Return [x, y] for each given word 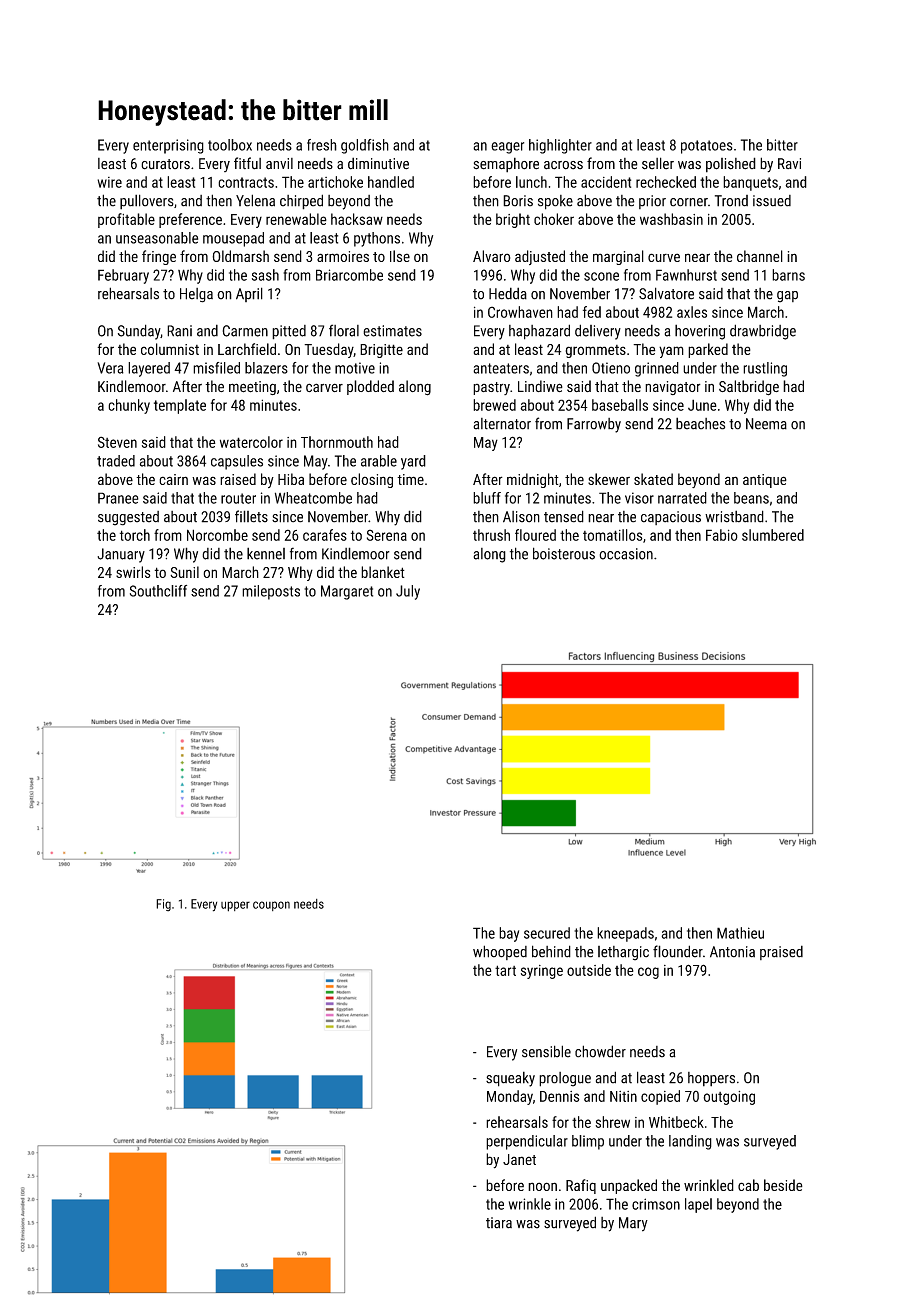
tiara [499, 1223]
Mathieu [740, 933]
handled [391, 182]
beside [783, 1185]
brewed [494, 405]
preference [190, 220]
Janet [519, 1159]
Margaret [347, 592]
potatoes [707, 147]
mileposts [271, 592]
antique [765, 481]
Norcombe [217, 535]
